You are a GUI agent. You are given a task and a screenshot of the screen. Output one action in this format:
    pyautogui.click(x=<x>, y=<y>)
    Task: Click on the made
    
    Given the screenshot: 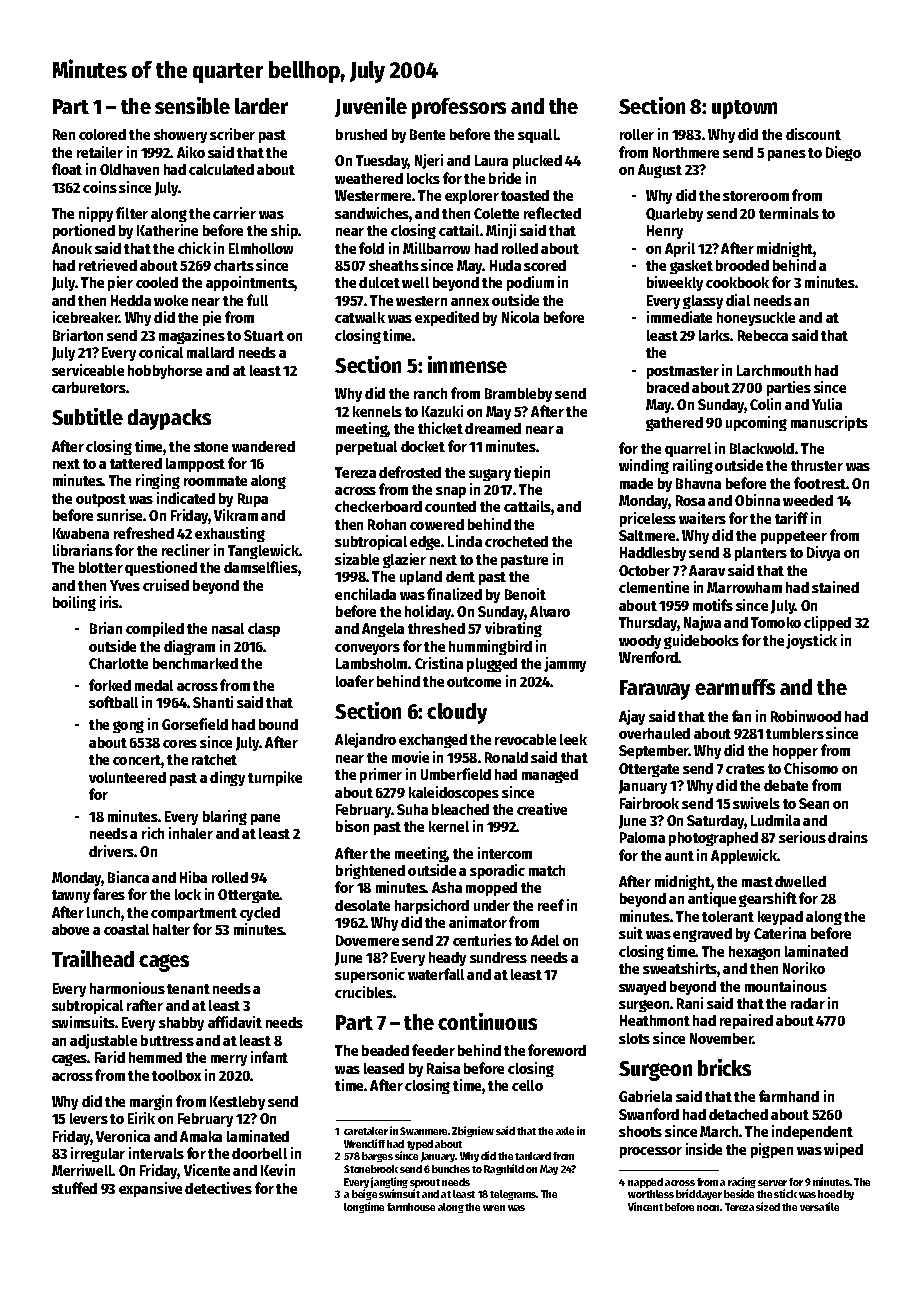 What is the action you would take?
    pyautogui.click(x=636, y=483)
